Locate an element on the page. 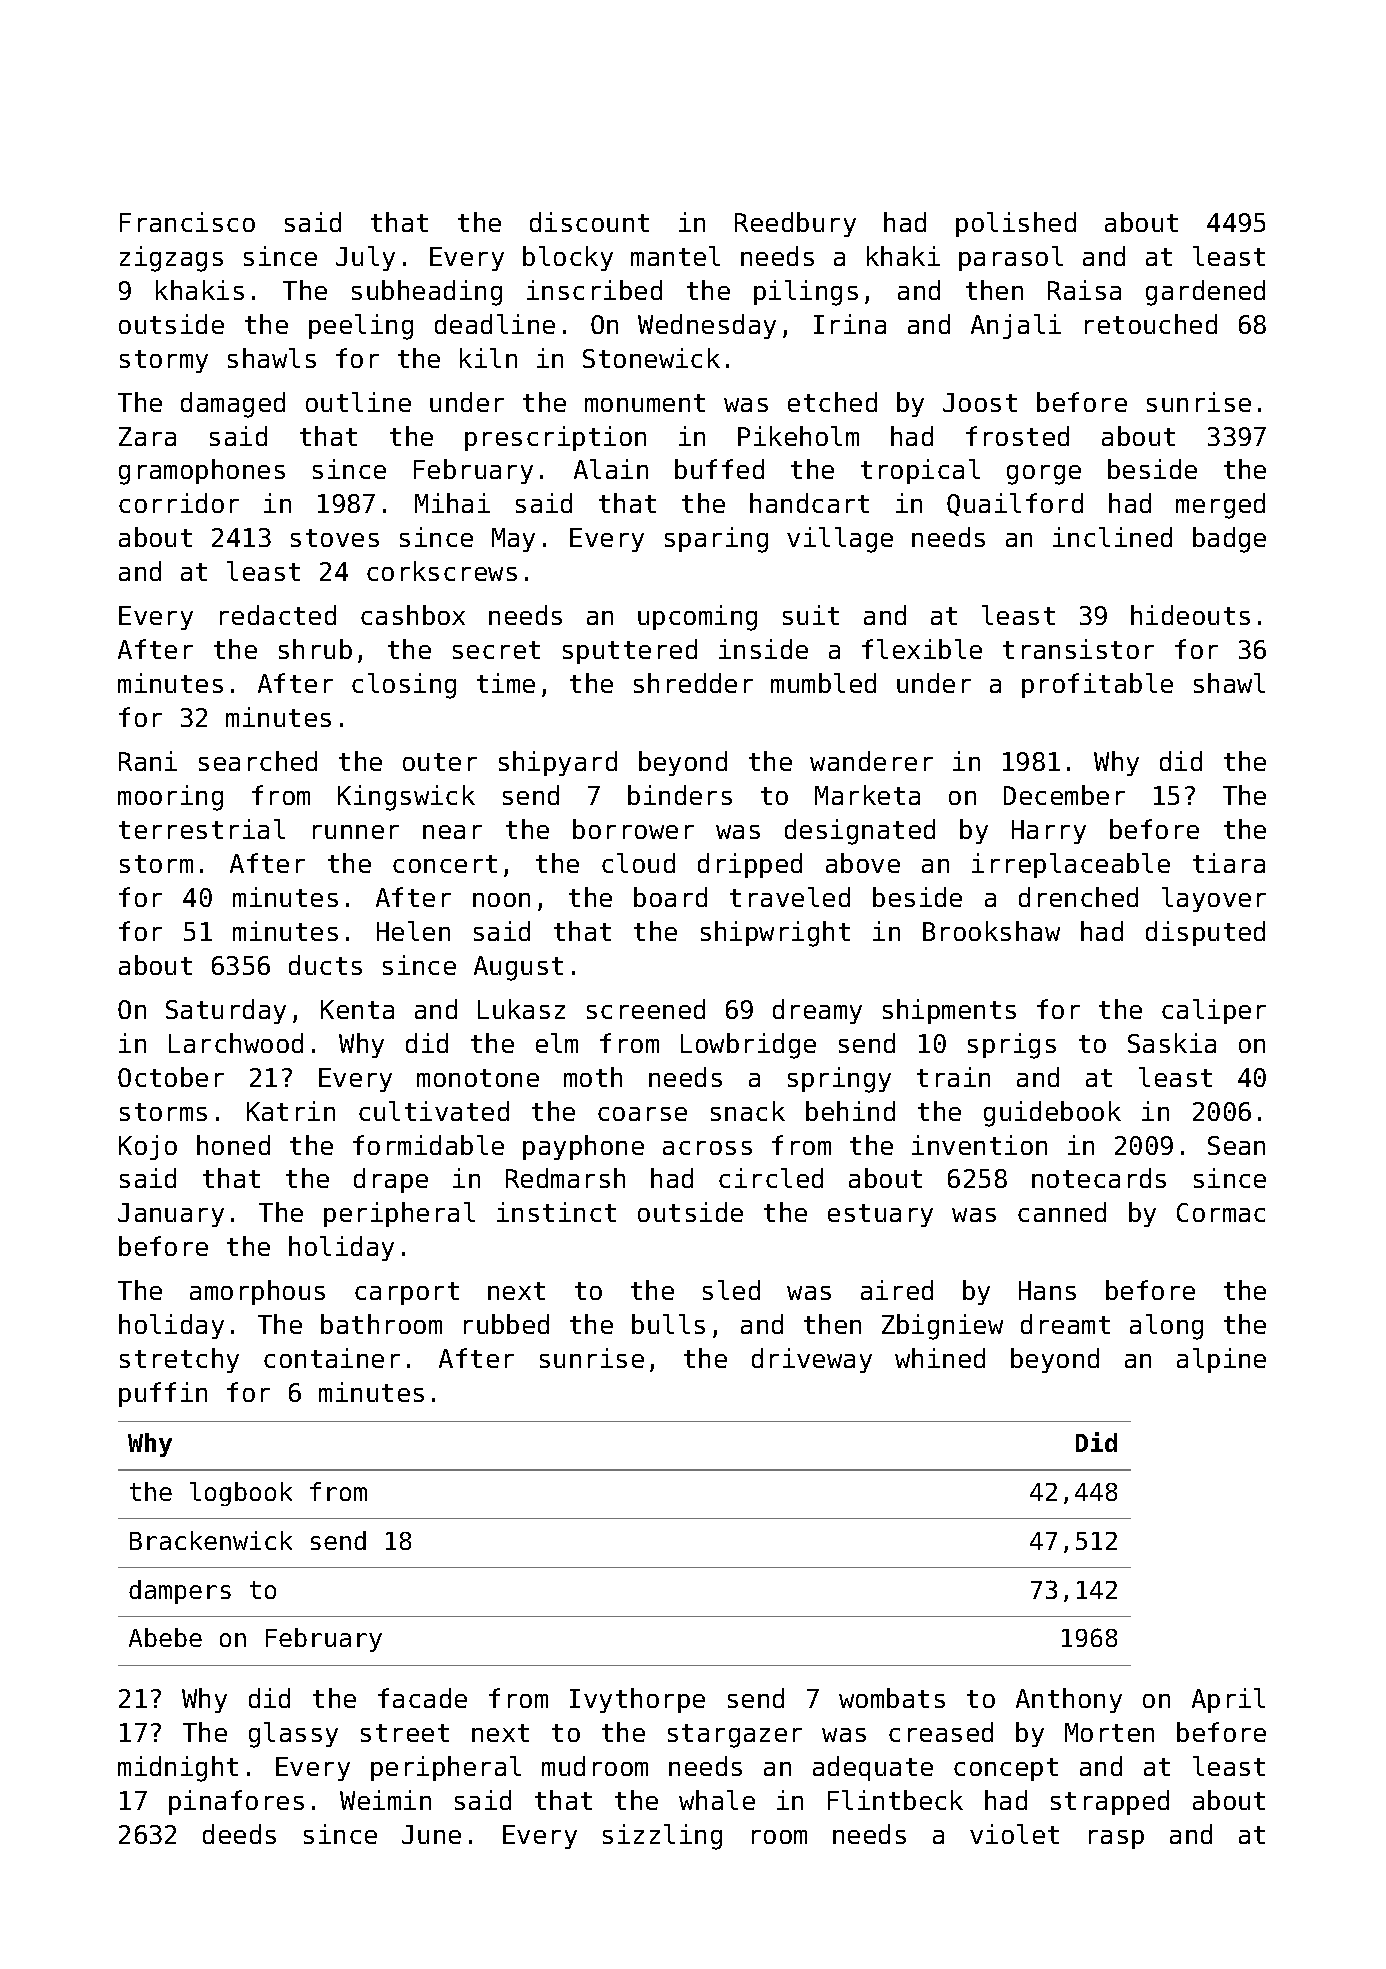  Kenta is located at coordinates (357, 1009).
